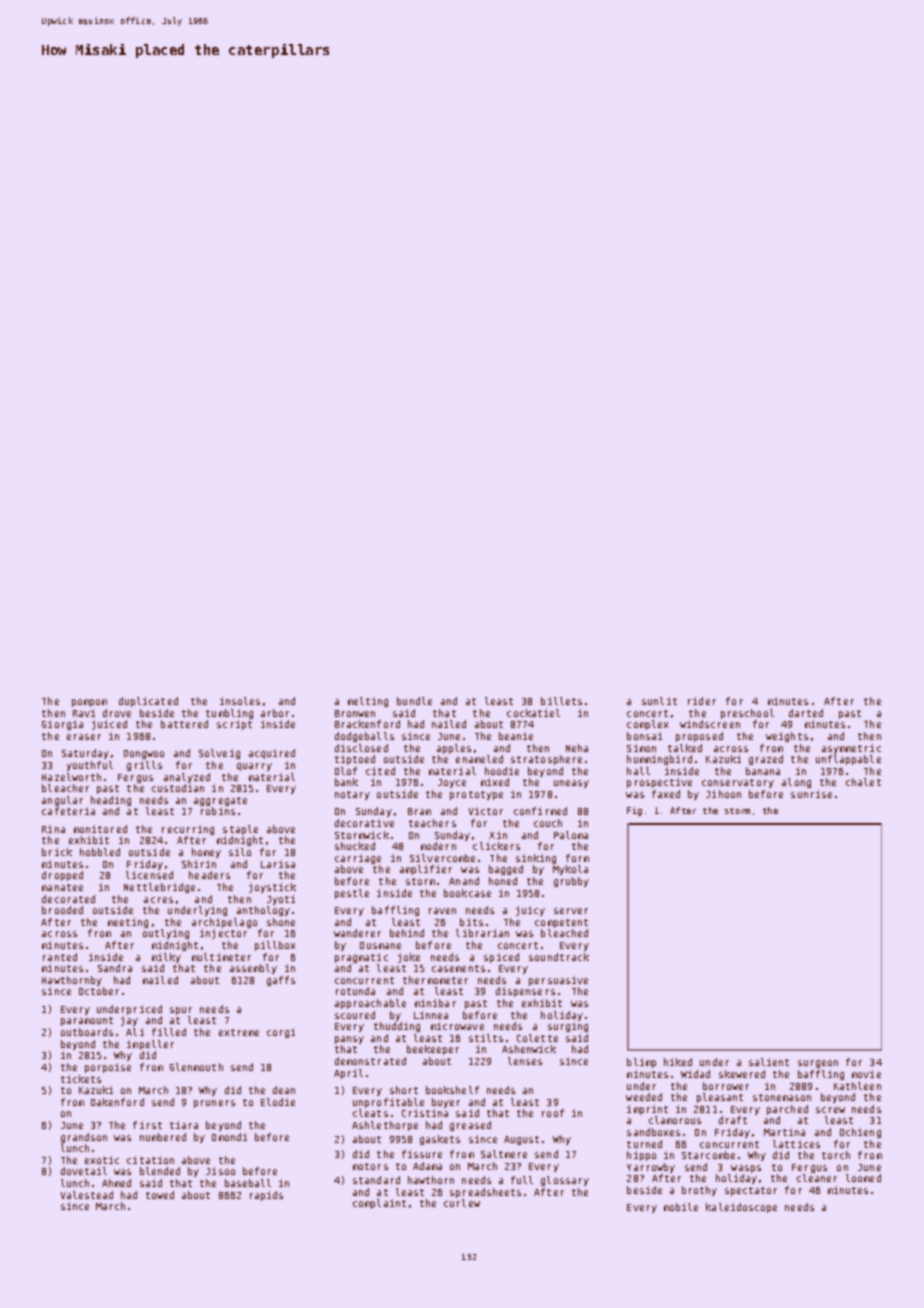  Describe the element at coordinates (811, 794) in the page. I see `sunrise` at that location.
